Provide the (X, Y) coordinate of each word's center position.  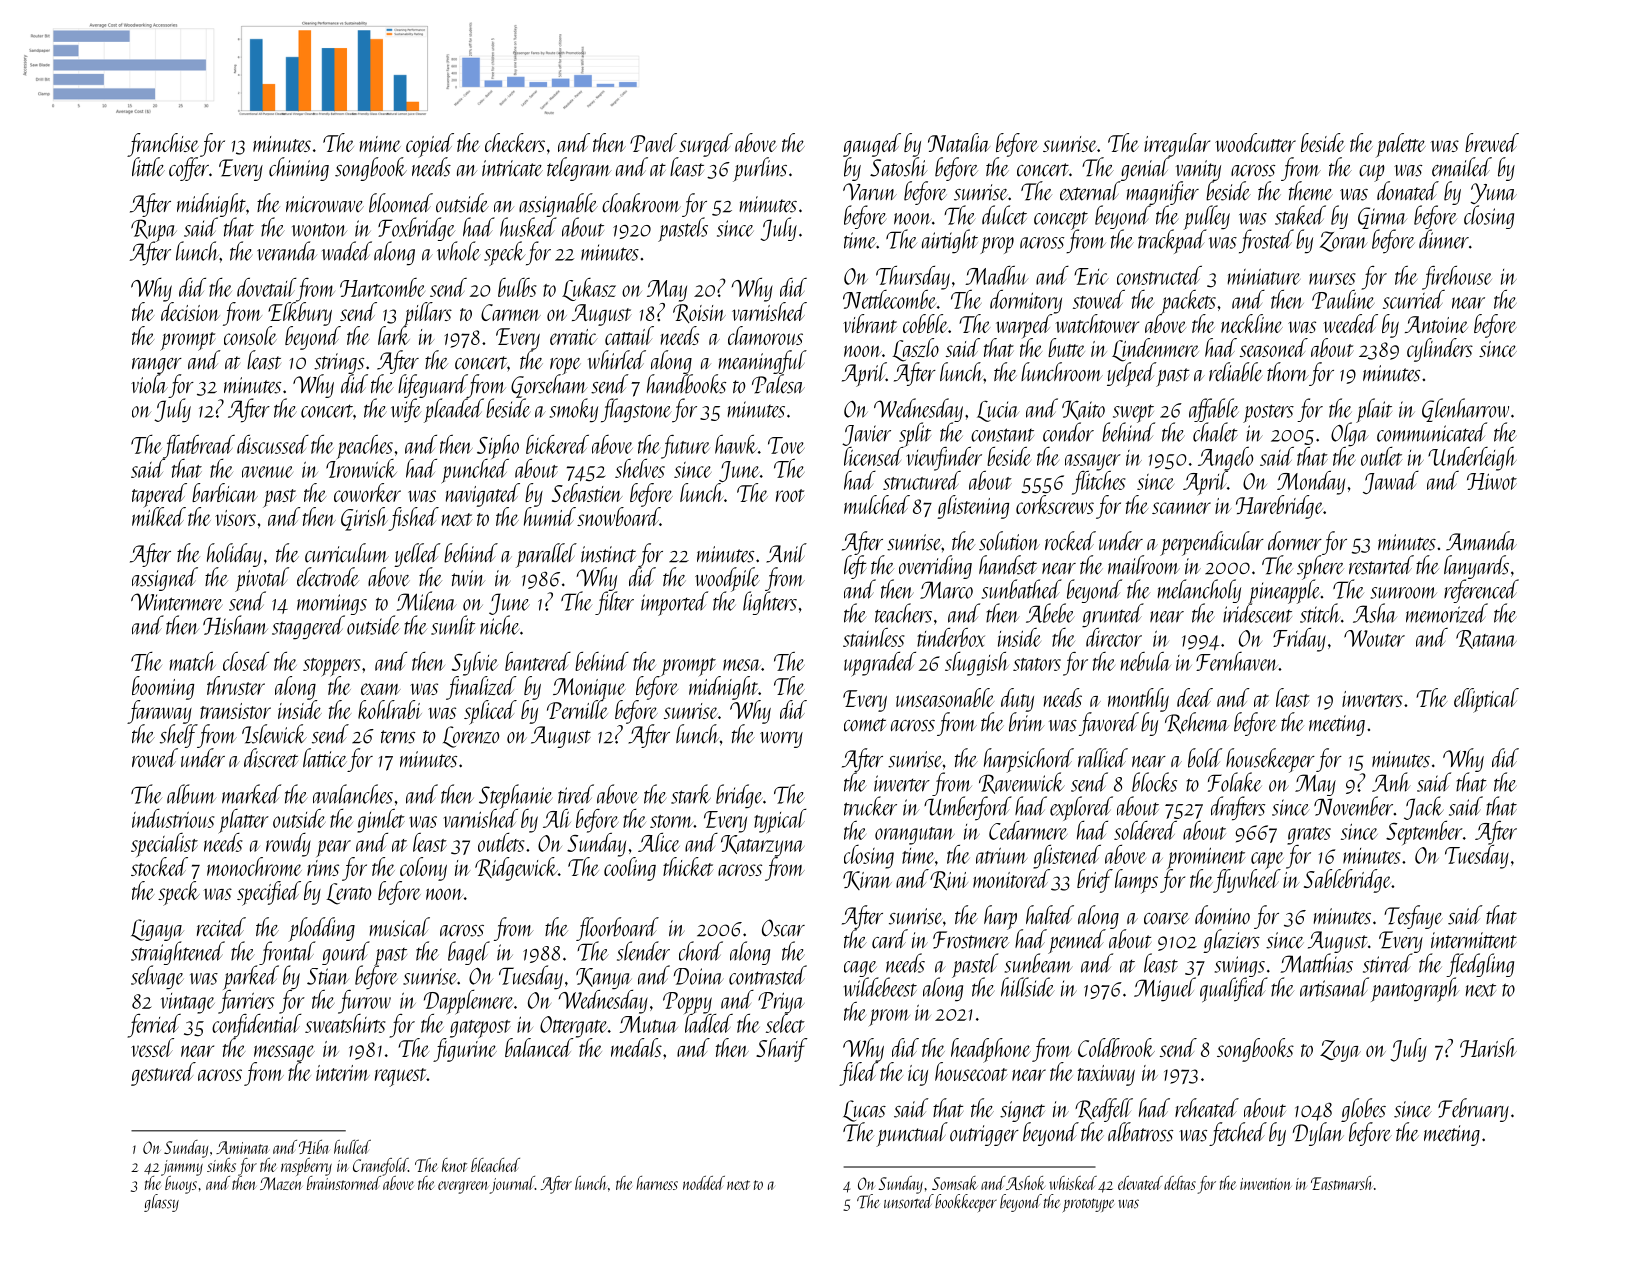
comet (865, 725)
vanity (1198, 170)
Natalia (959, 142)
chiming (299, 169)
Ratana (1486, 639)
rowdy (288, 845)
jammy (182, 1168)
